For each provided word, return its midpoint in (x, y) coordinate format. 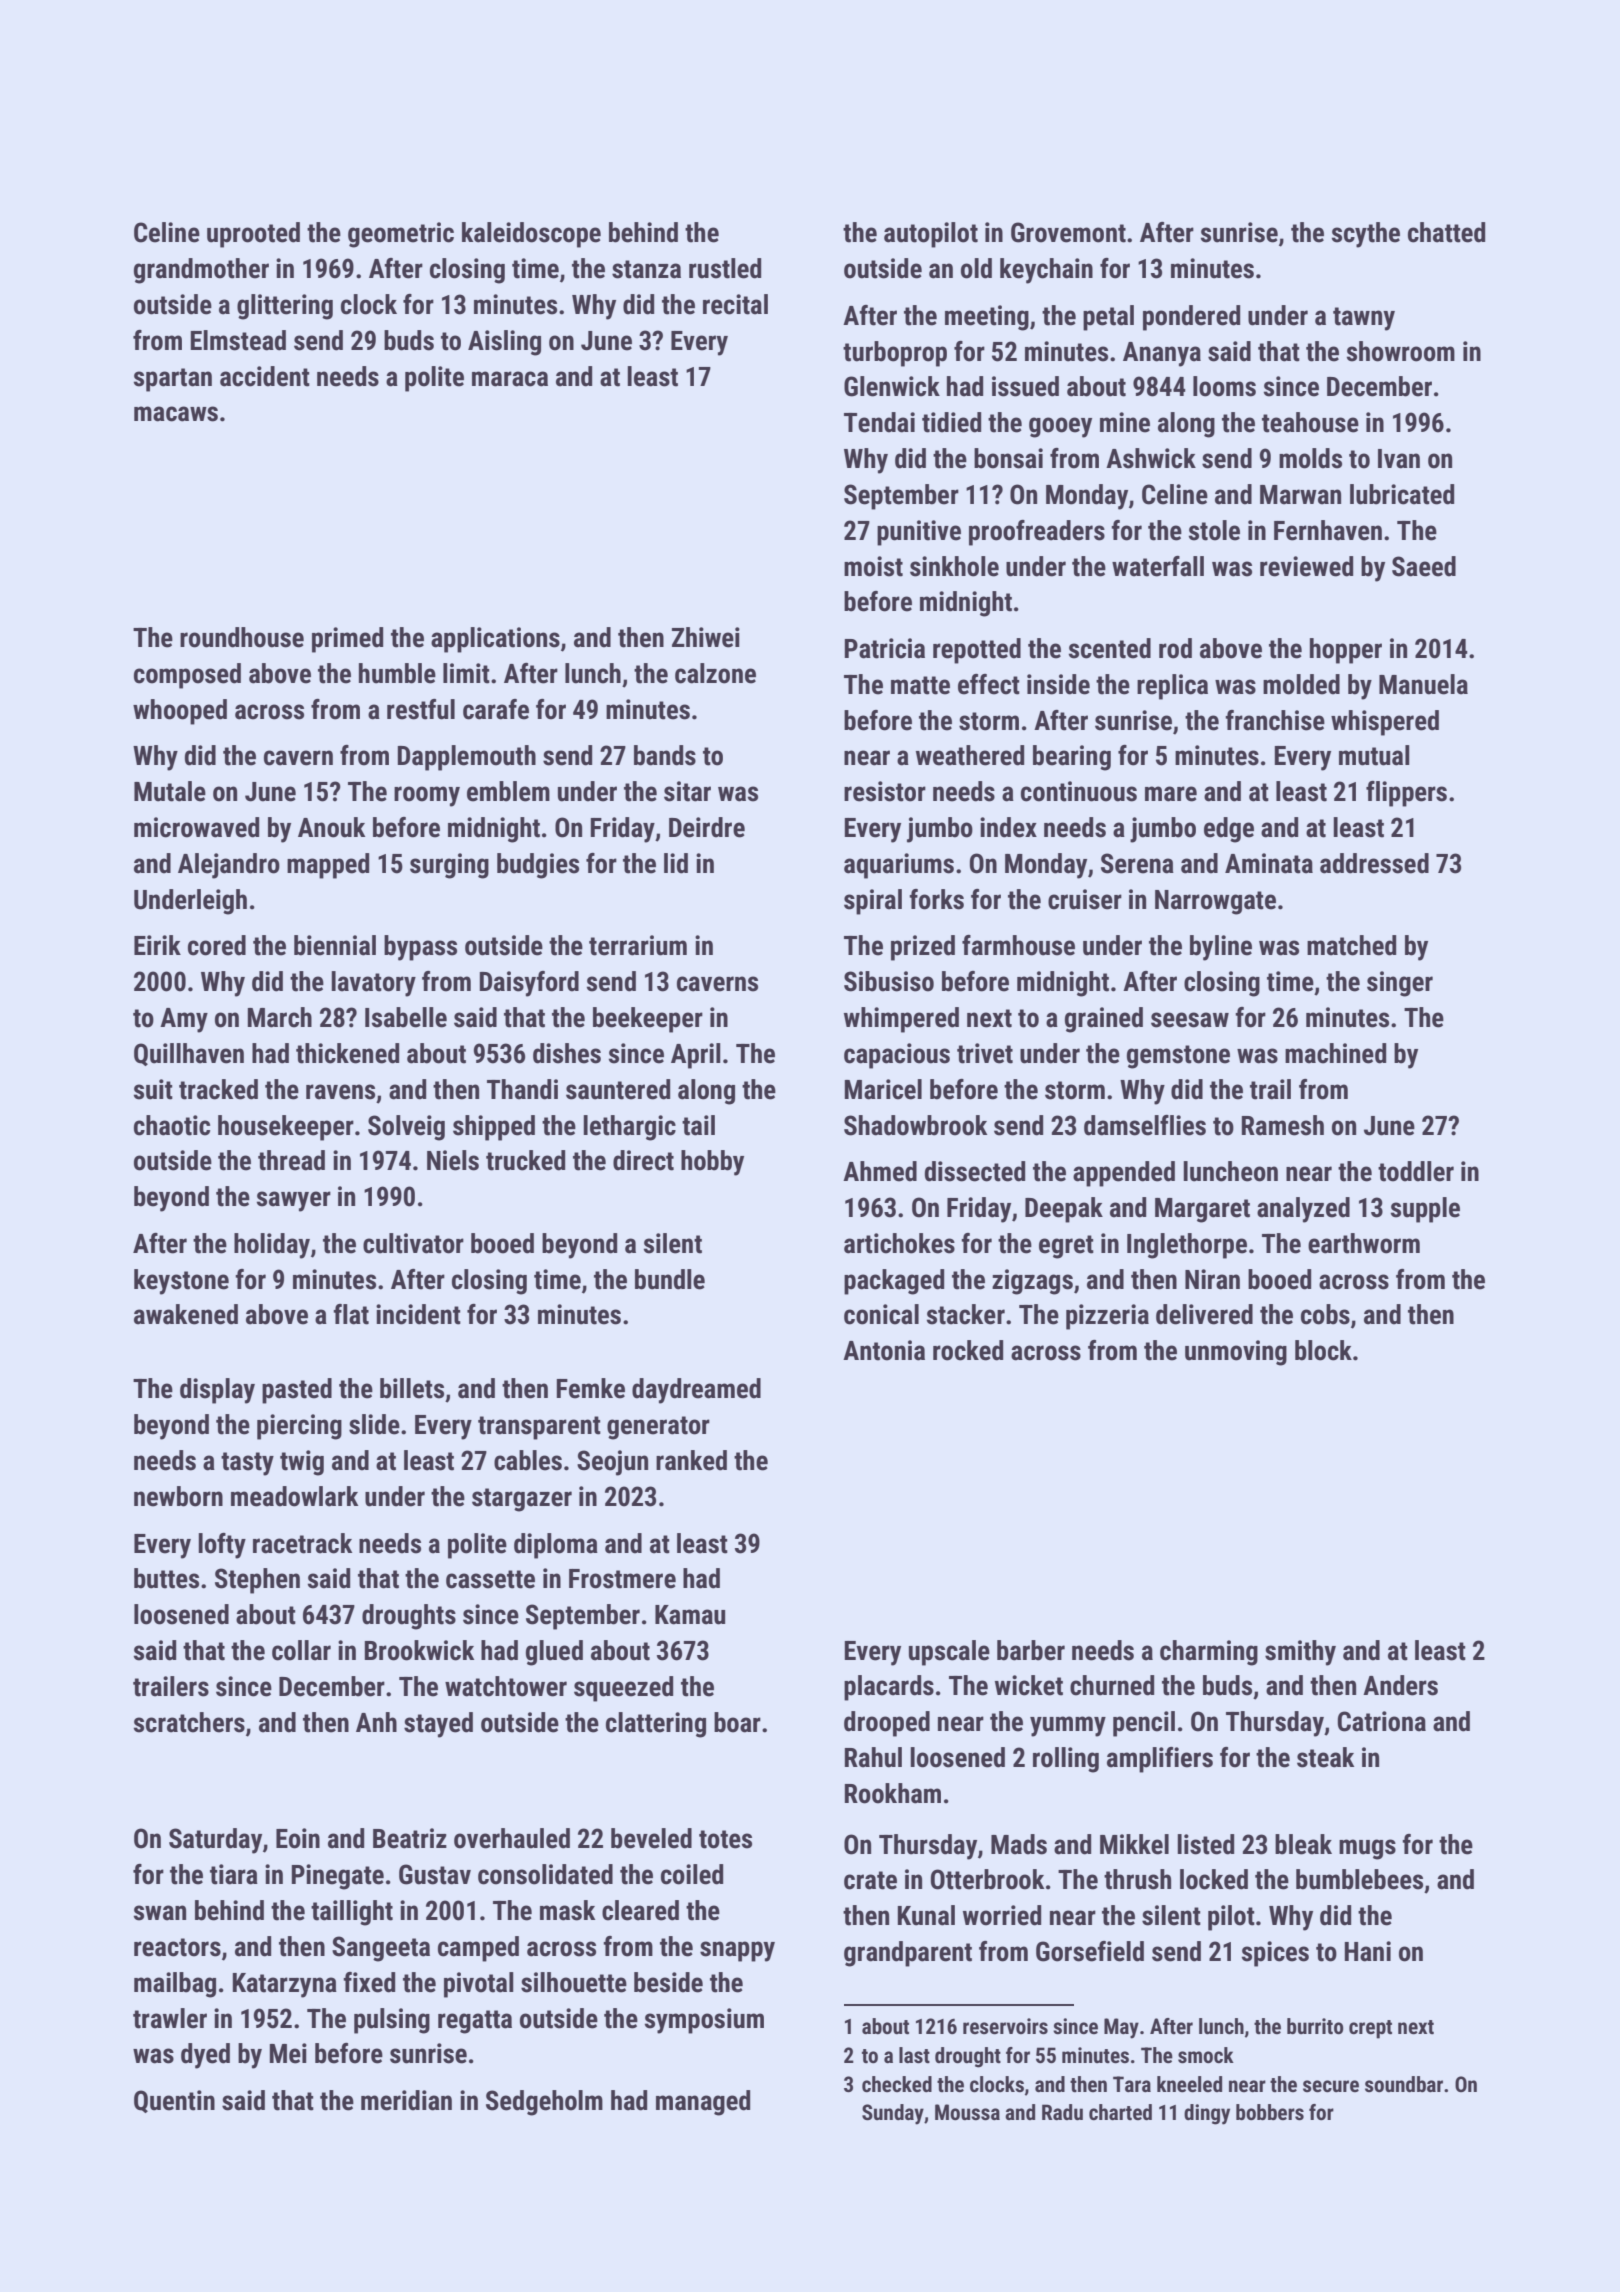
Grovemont (1068, 232)
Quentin (174, 2101)
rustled (725, 268)
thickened (347, 1053)
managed (703, 2103)
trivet (985, 1053)
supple (1425, 1210)
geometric (401, 235)
